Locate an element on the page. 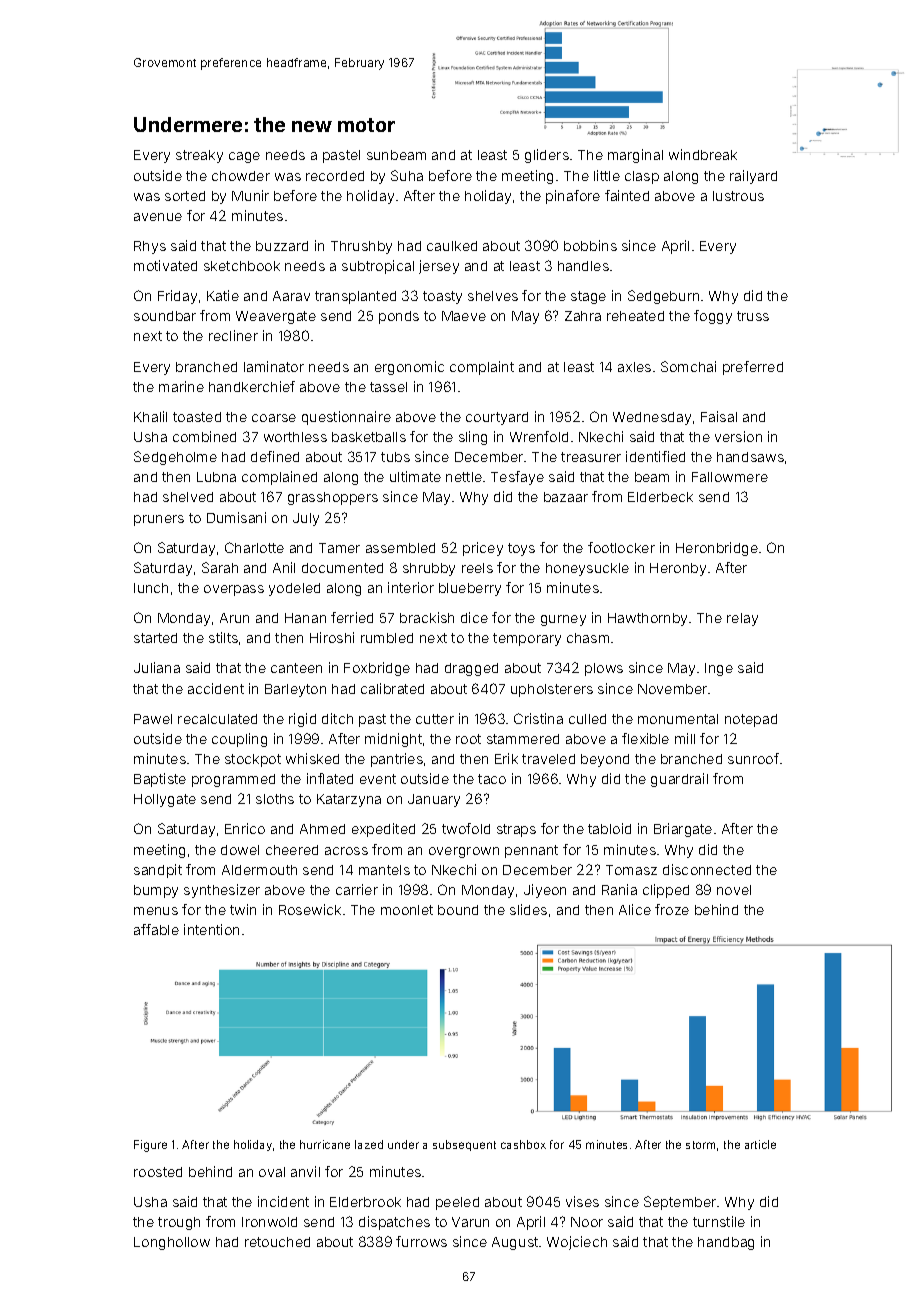 This document has width=924, height=1314. coarse is located at coordinates (274, 418).
